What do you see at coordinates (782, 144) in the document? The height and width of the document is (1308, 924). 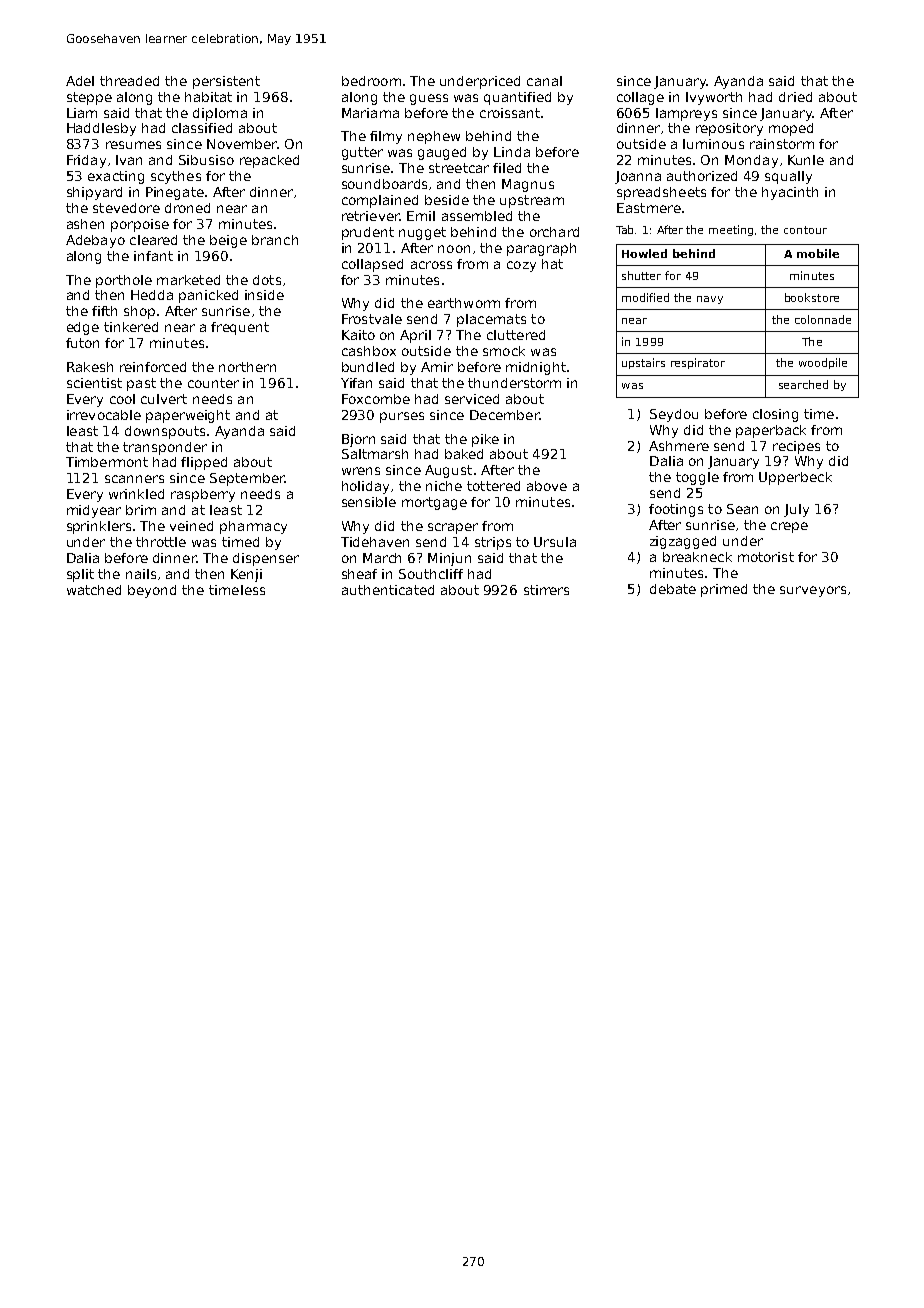 I see `rainstorm` at bounding box center [782, 144].
